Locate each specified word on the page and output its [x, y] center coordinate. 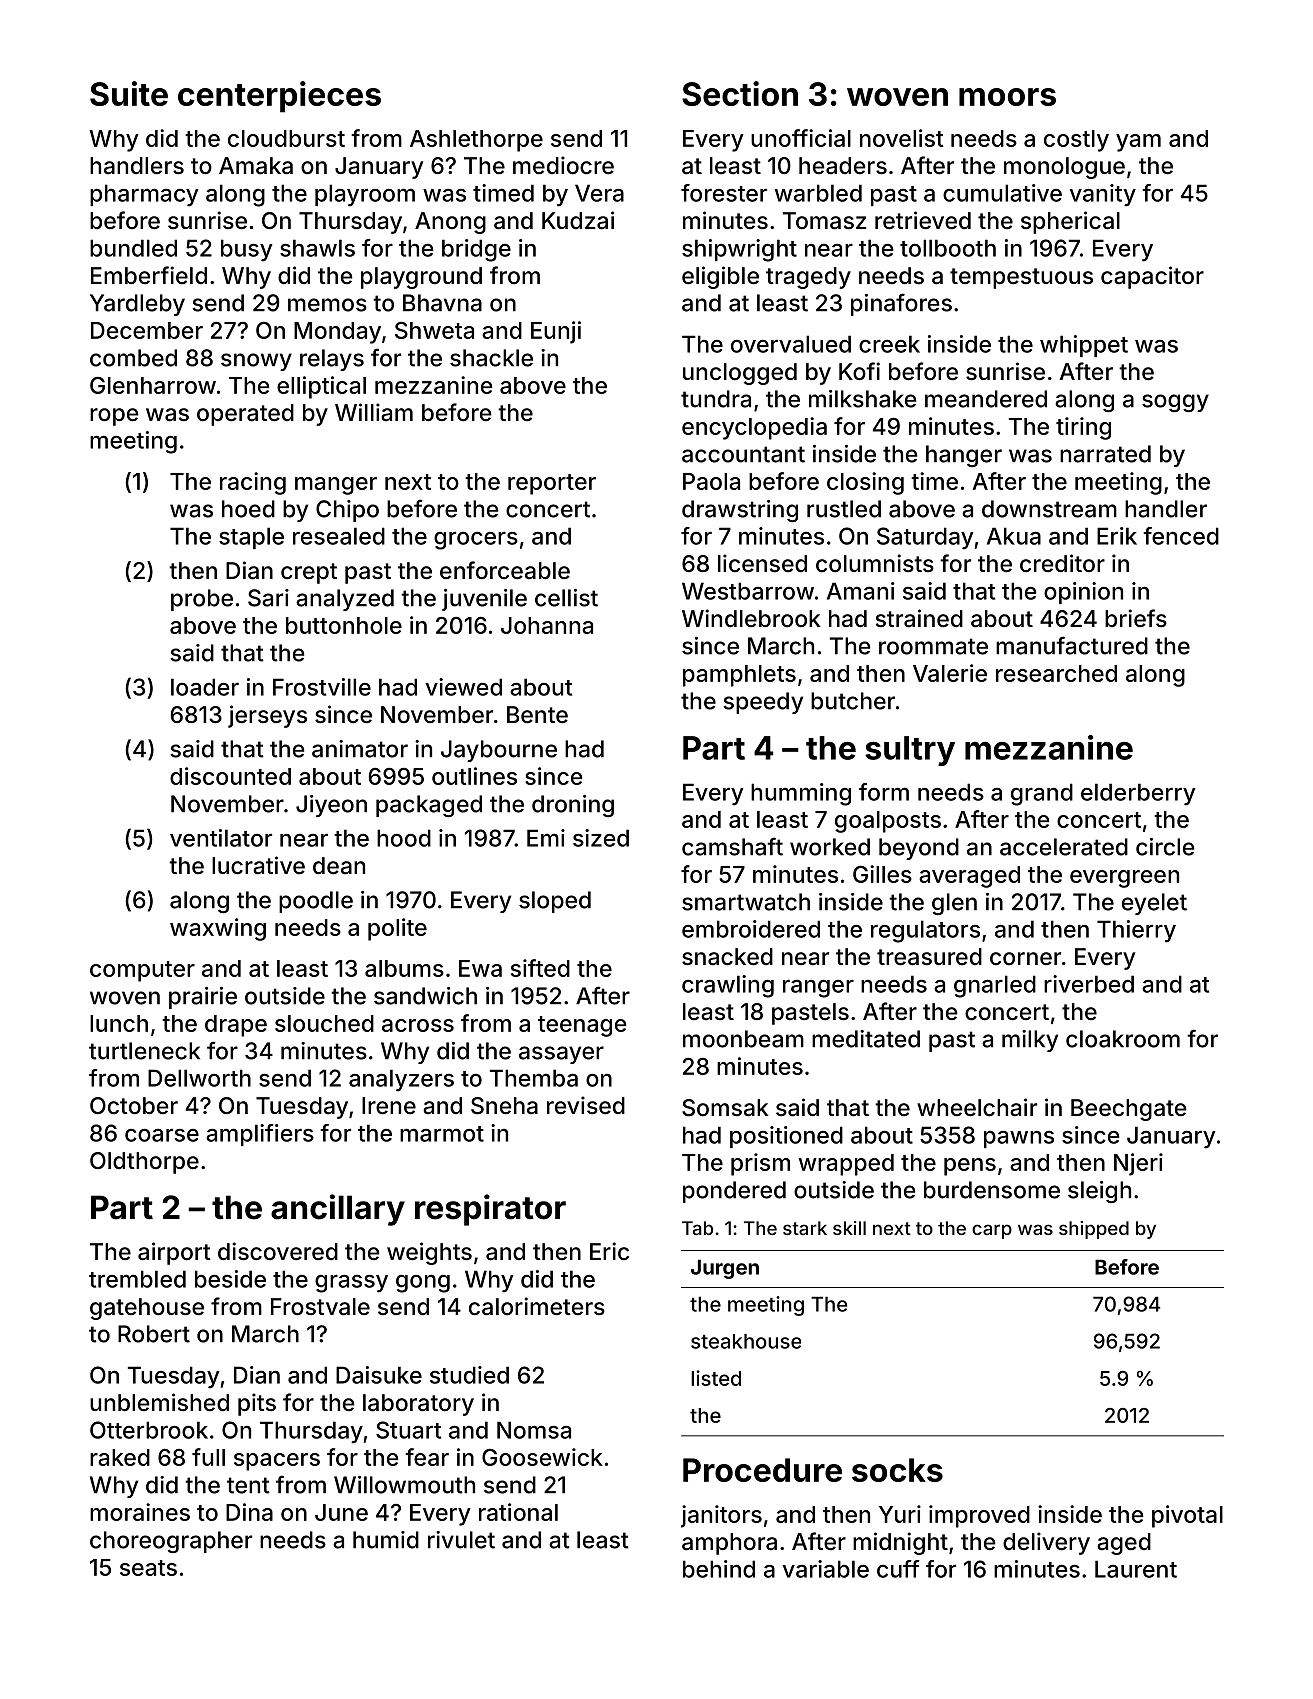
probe [202, 600]
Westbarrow [748, 591]
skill [849, 1228]
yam [1138, 143]
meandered [986, 399]
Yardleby [137, 305]
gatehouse [147, 1309]
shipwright [739, 250]
